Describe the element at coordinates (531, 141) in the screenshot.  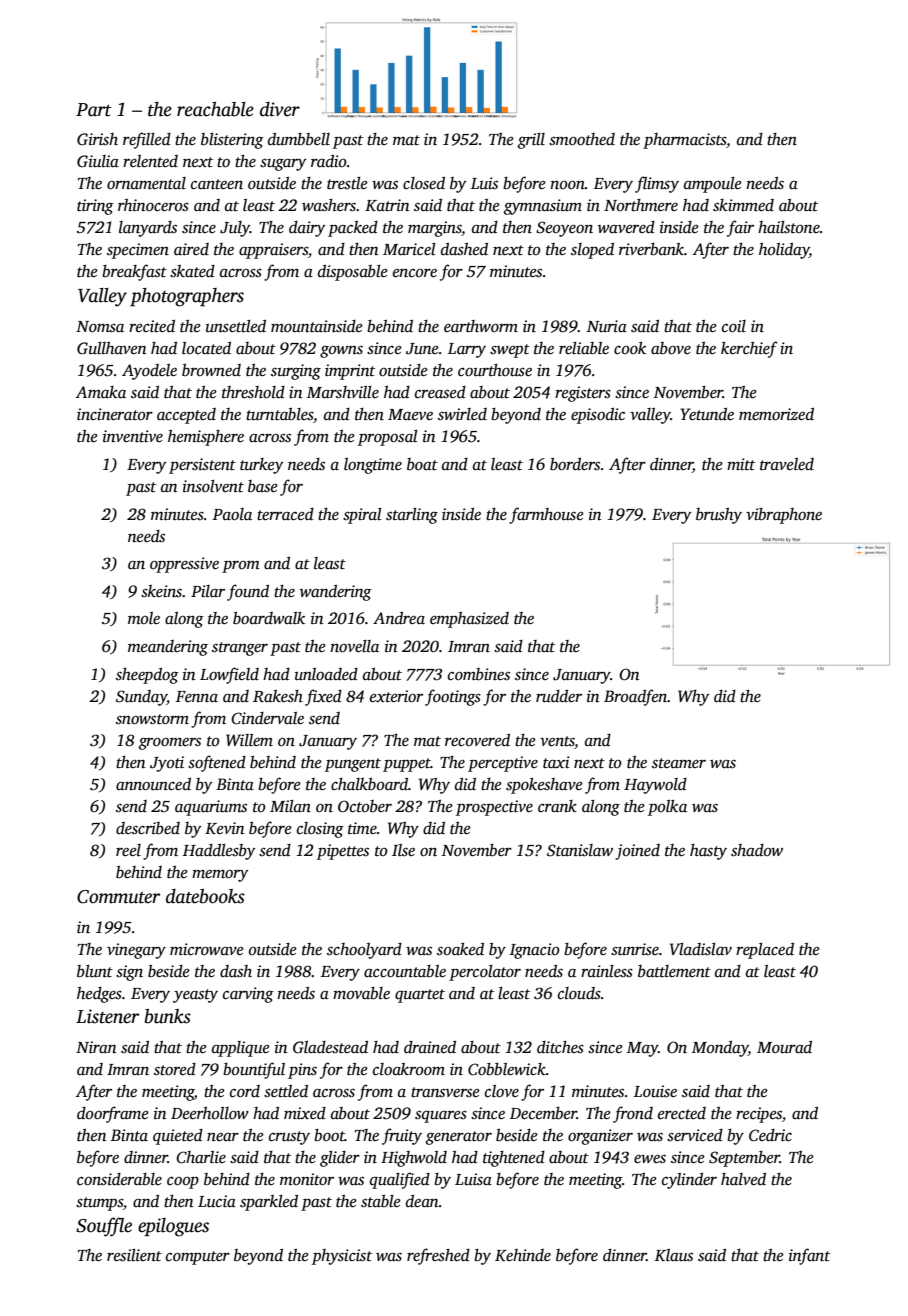
I see `grill` at that location.
